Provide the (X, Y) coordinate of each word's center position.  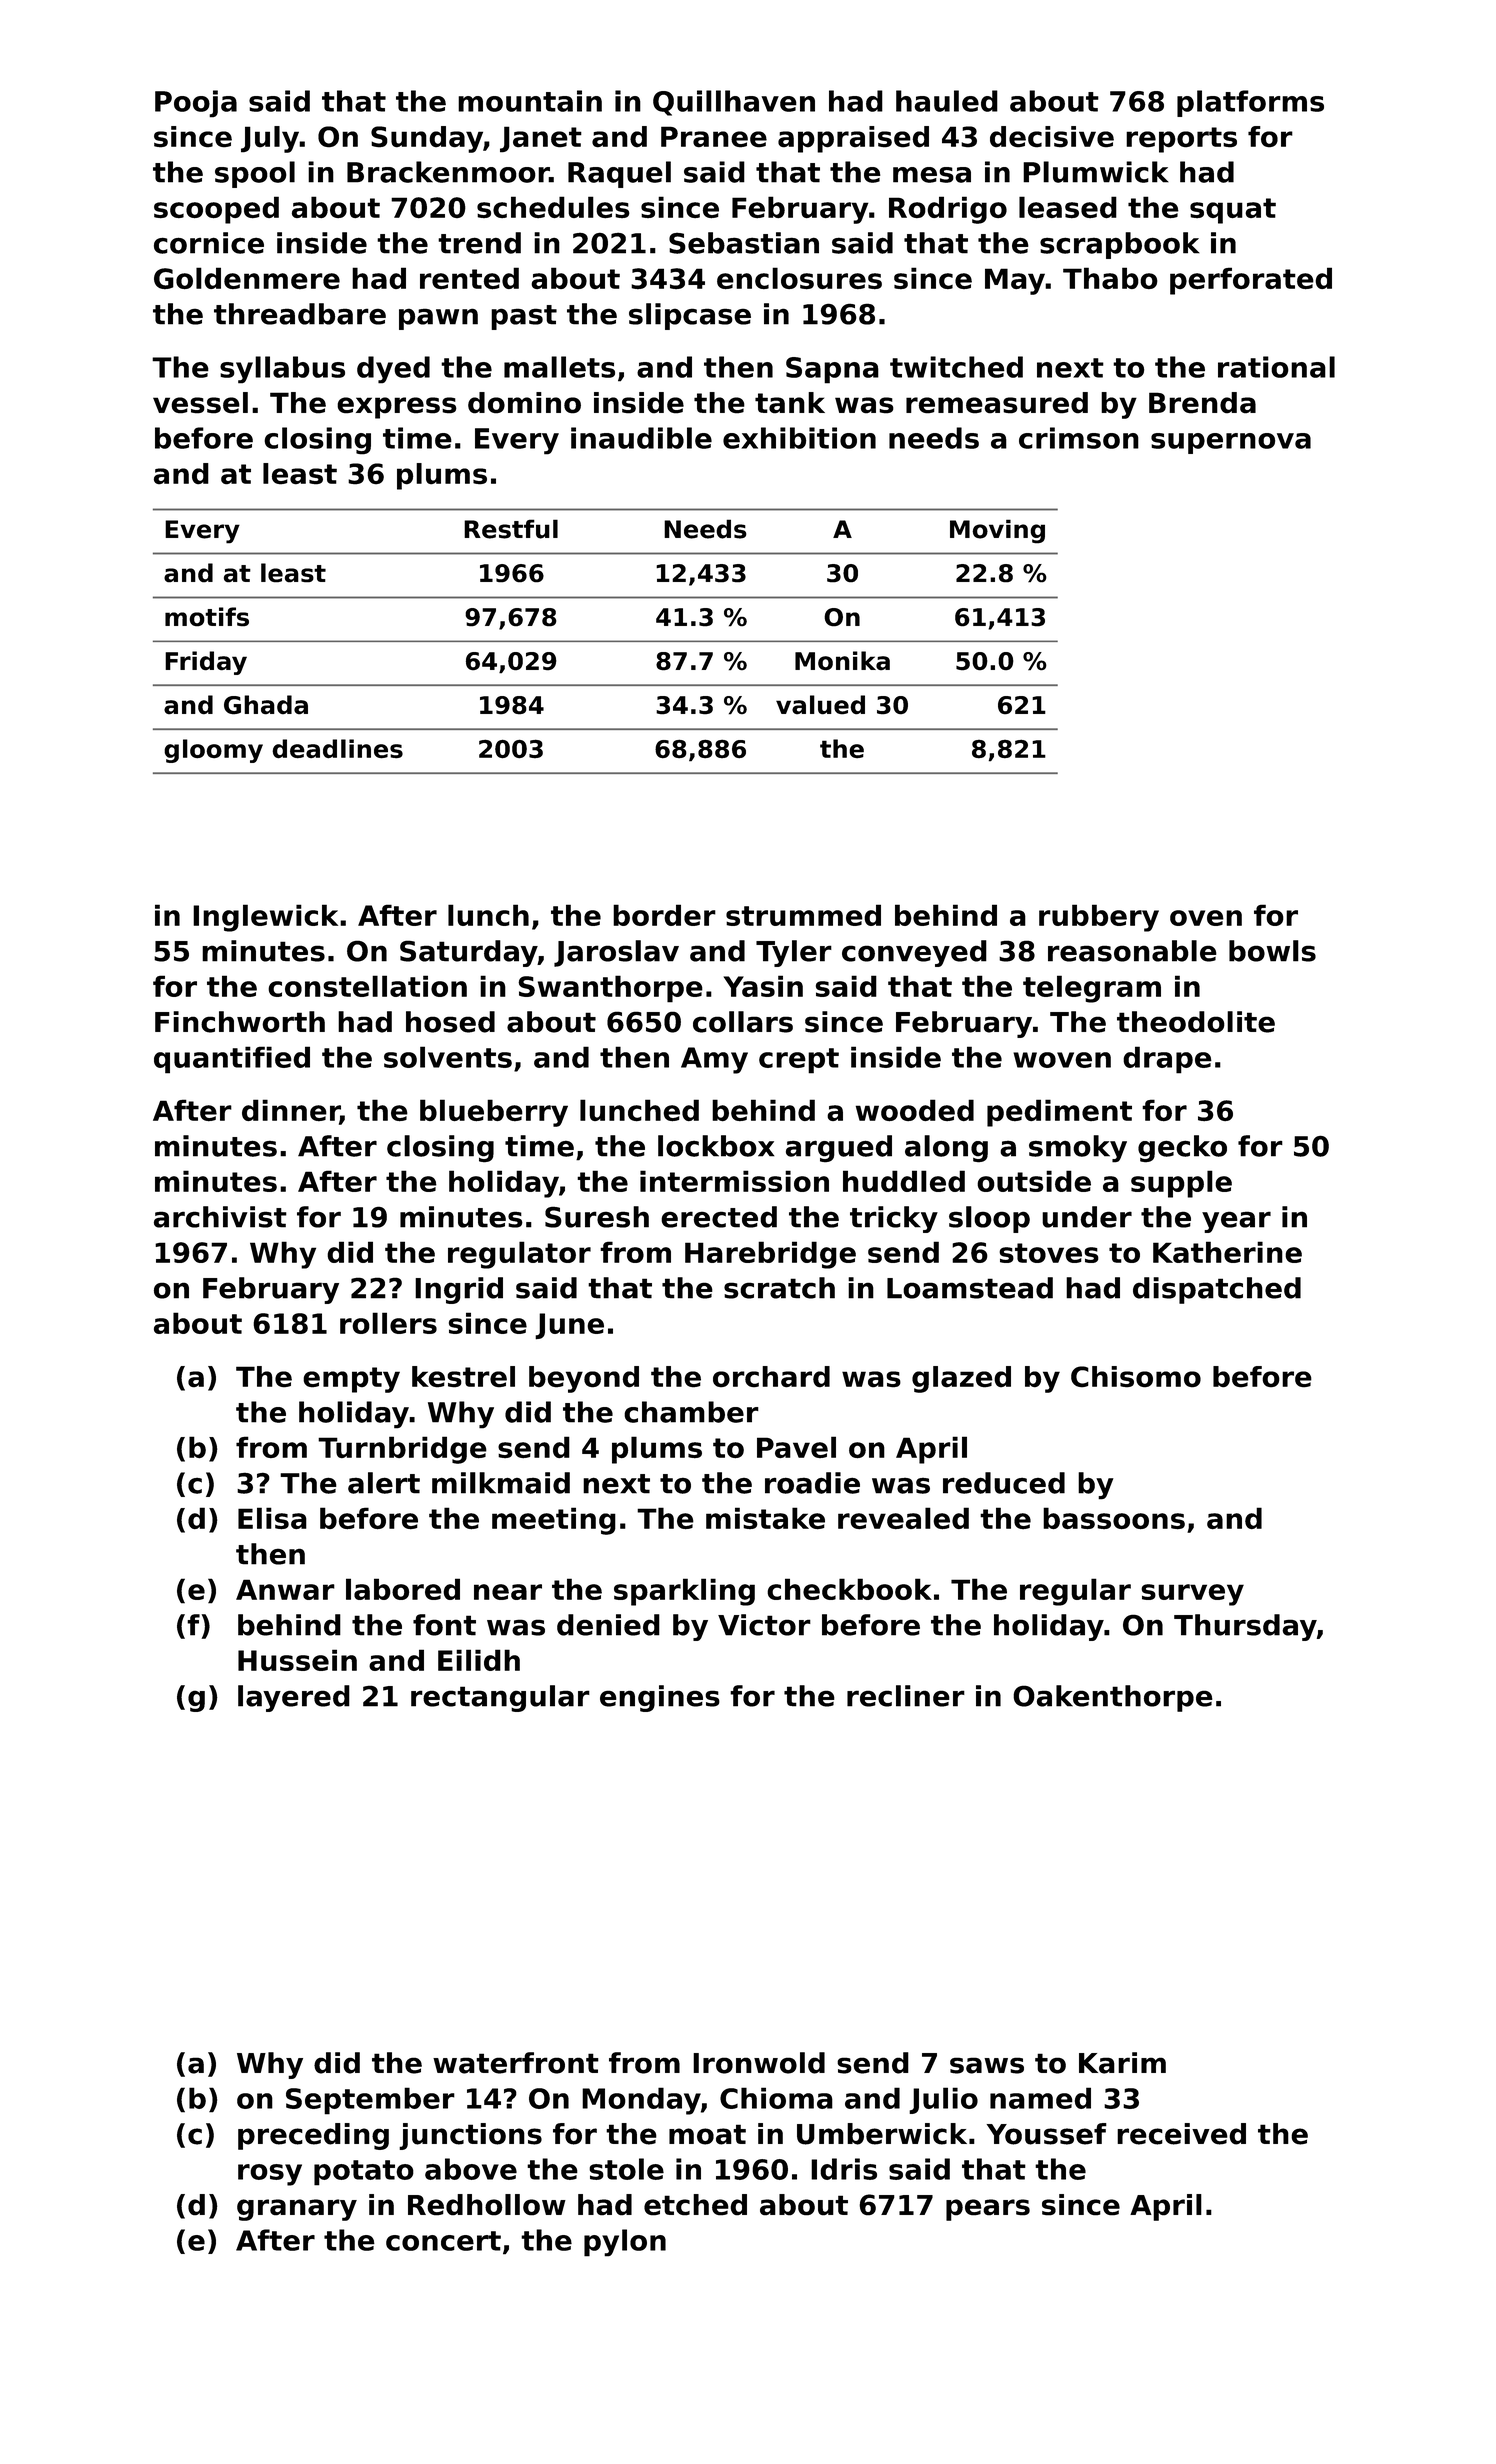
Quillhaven (734, 103)
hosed (450, 1022)
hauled (947, 101)
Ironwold (759, 2063)
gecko (1182, 1149)
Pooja (196, 104)
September (370, 2101)
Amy (714, 1060)
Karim (1122, 2063)
